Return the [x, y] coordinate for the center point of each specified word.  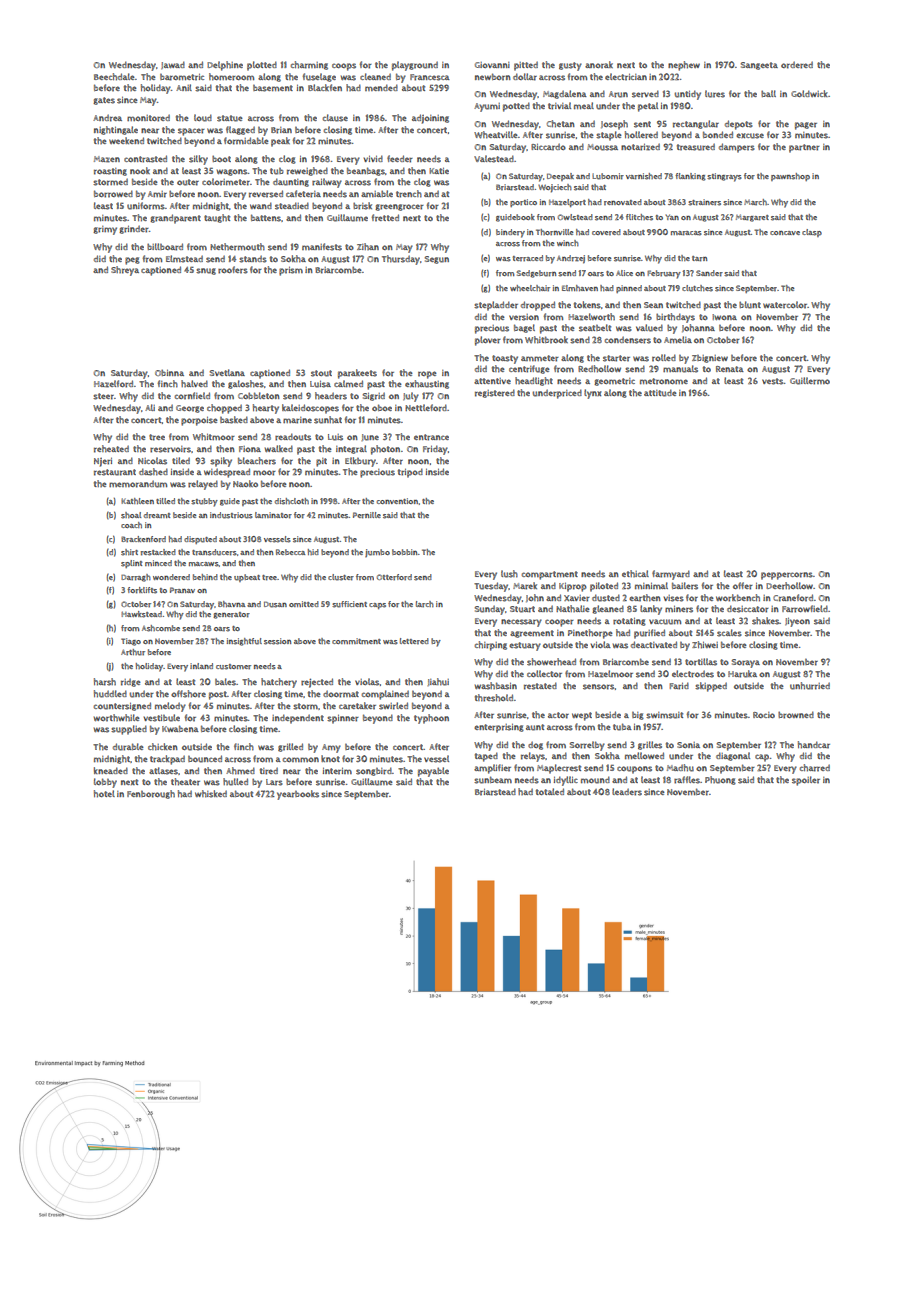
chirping [491, 646]
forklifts [142, 590]
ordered [797, 65]
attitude [660, 393]
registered [495, 393]
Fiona [250, 449]
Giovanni [492, 65]
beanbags [366, 171]
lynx [592, 394]
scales [729, 633]
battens [266, 218]
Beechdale [114, 77]
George [190, 409]
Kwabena [180, 728]
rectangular [696, 124]
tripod [410, 473]
